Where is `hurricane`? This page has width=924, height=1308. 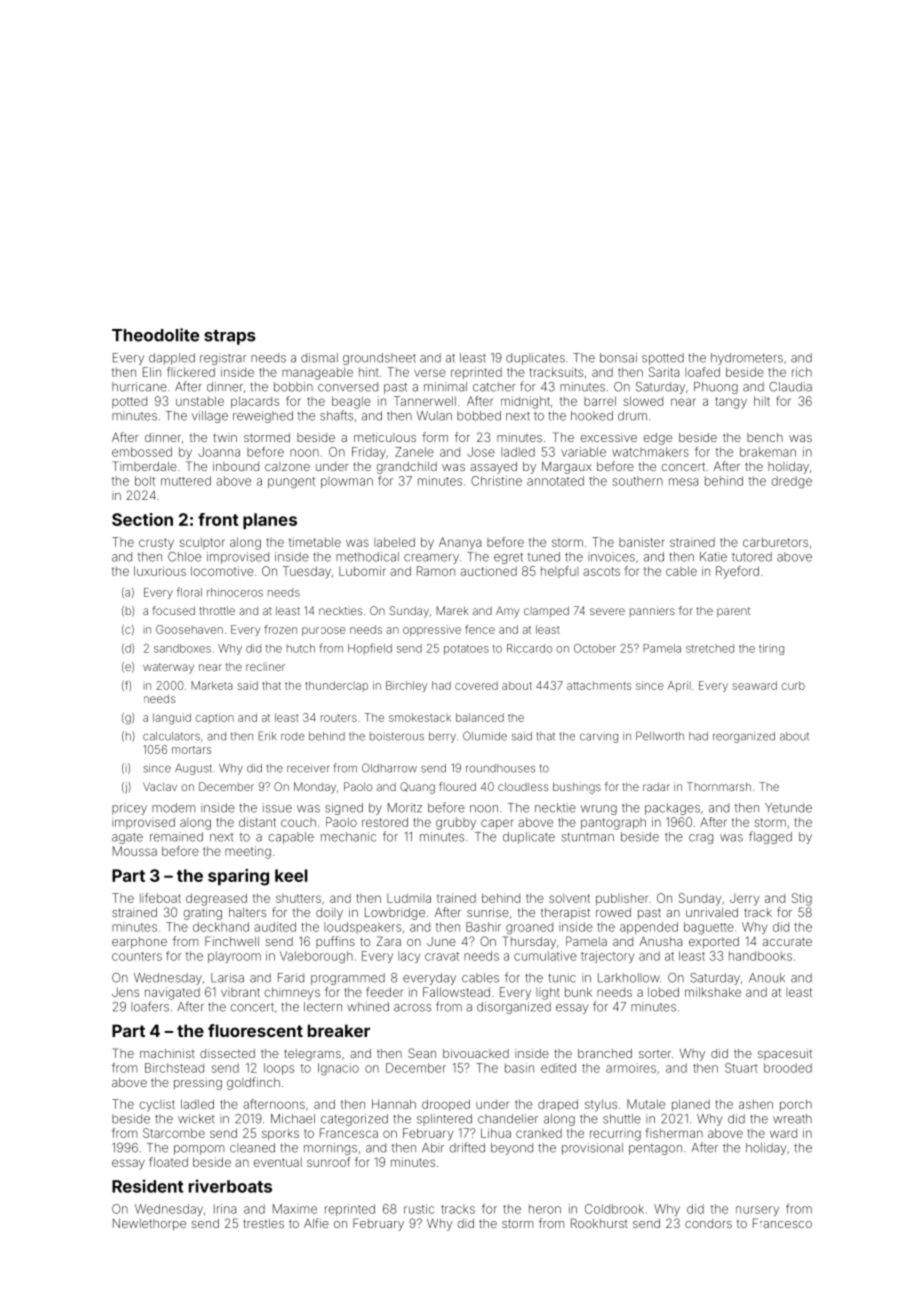 hurricane is located at coordinates (139, 387).
